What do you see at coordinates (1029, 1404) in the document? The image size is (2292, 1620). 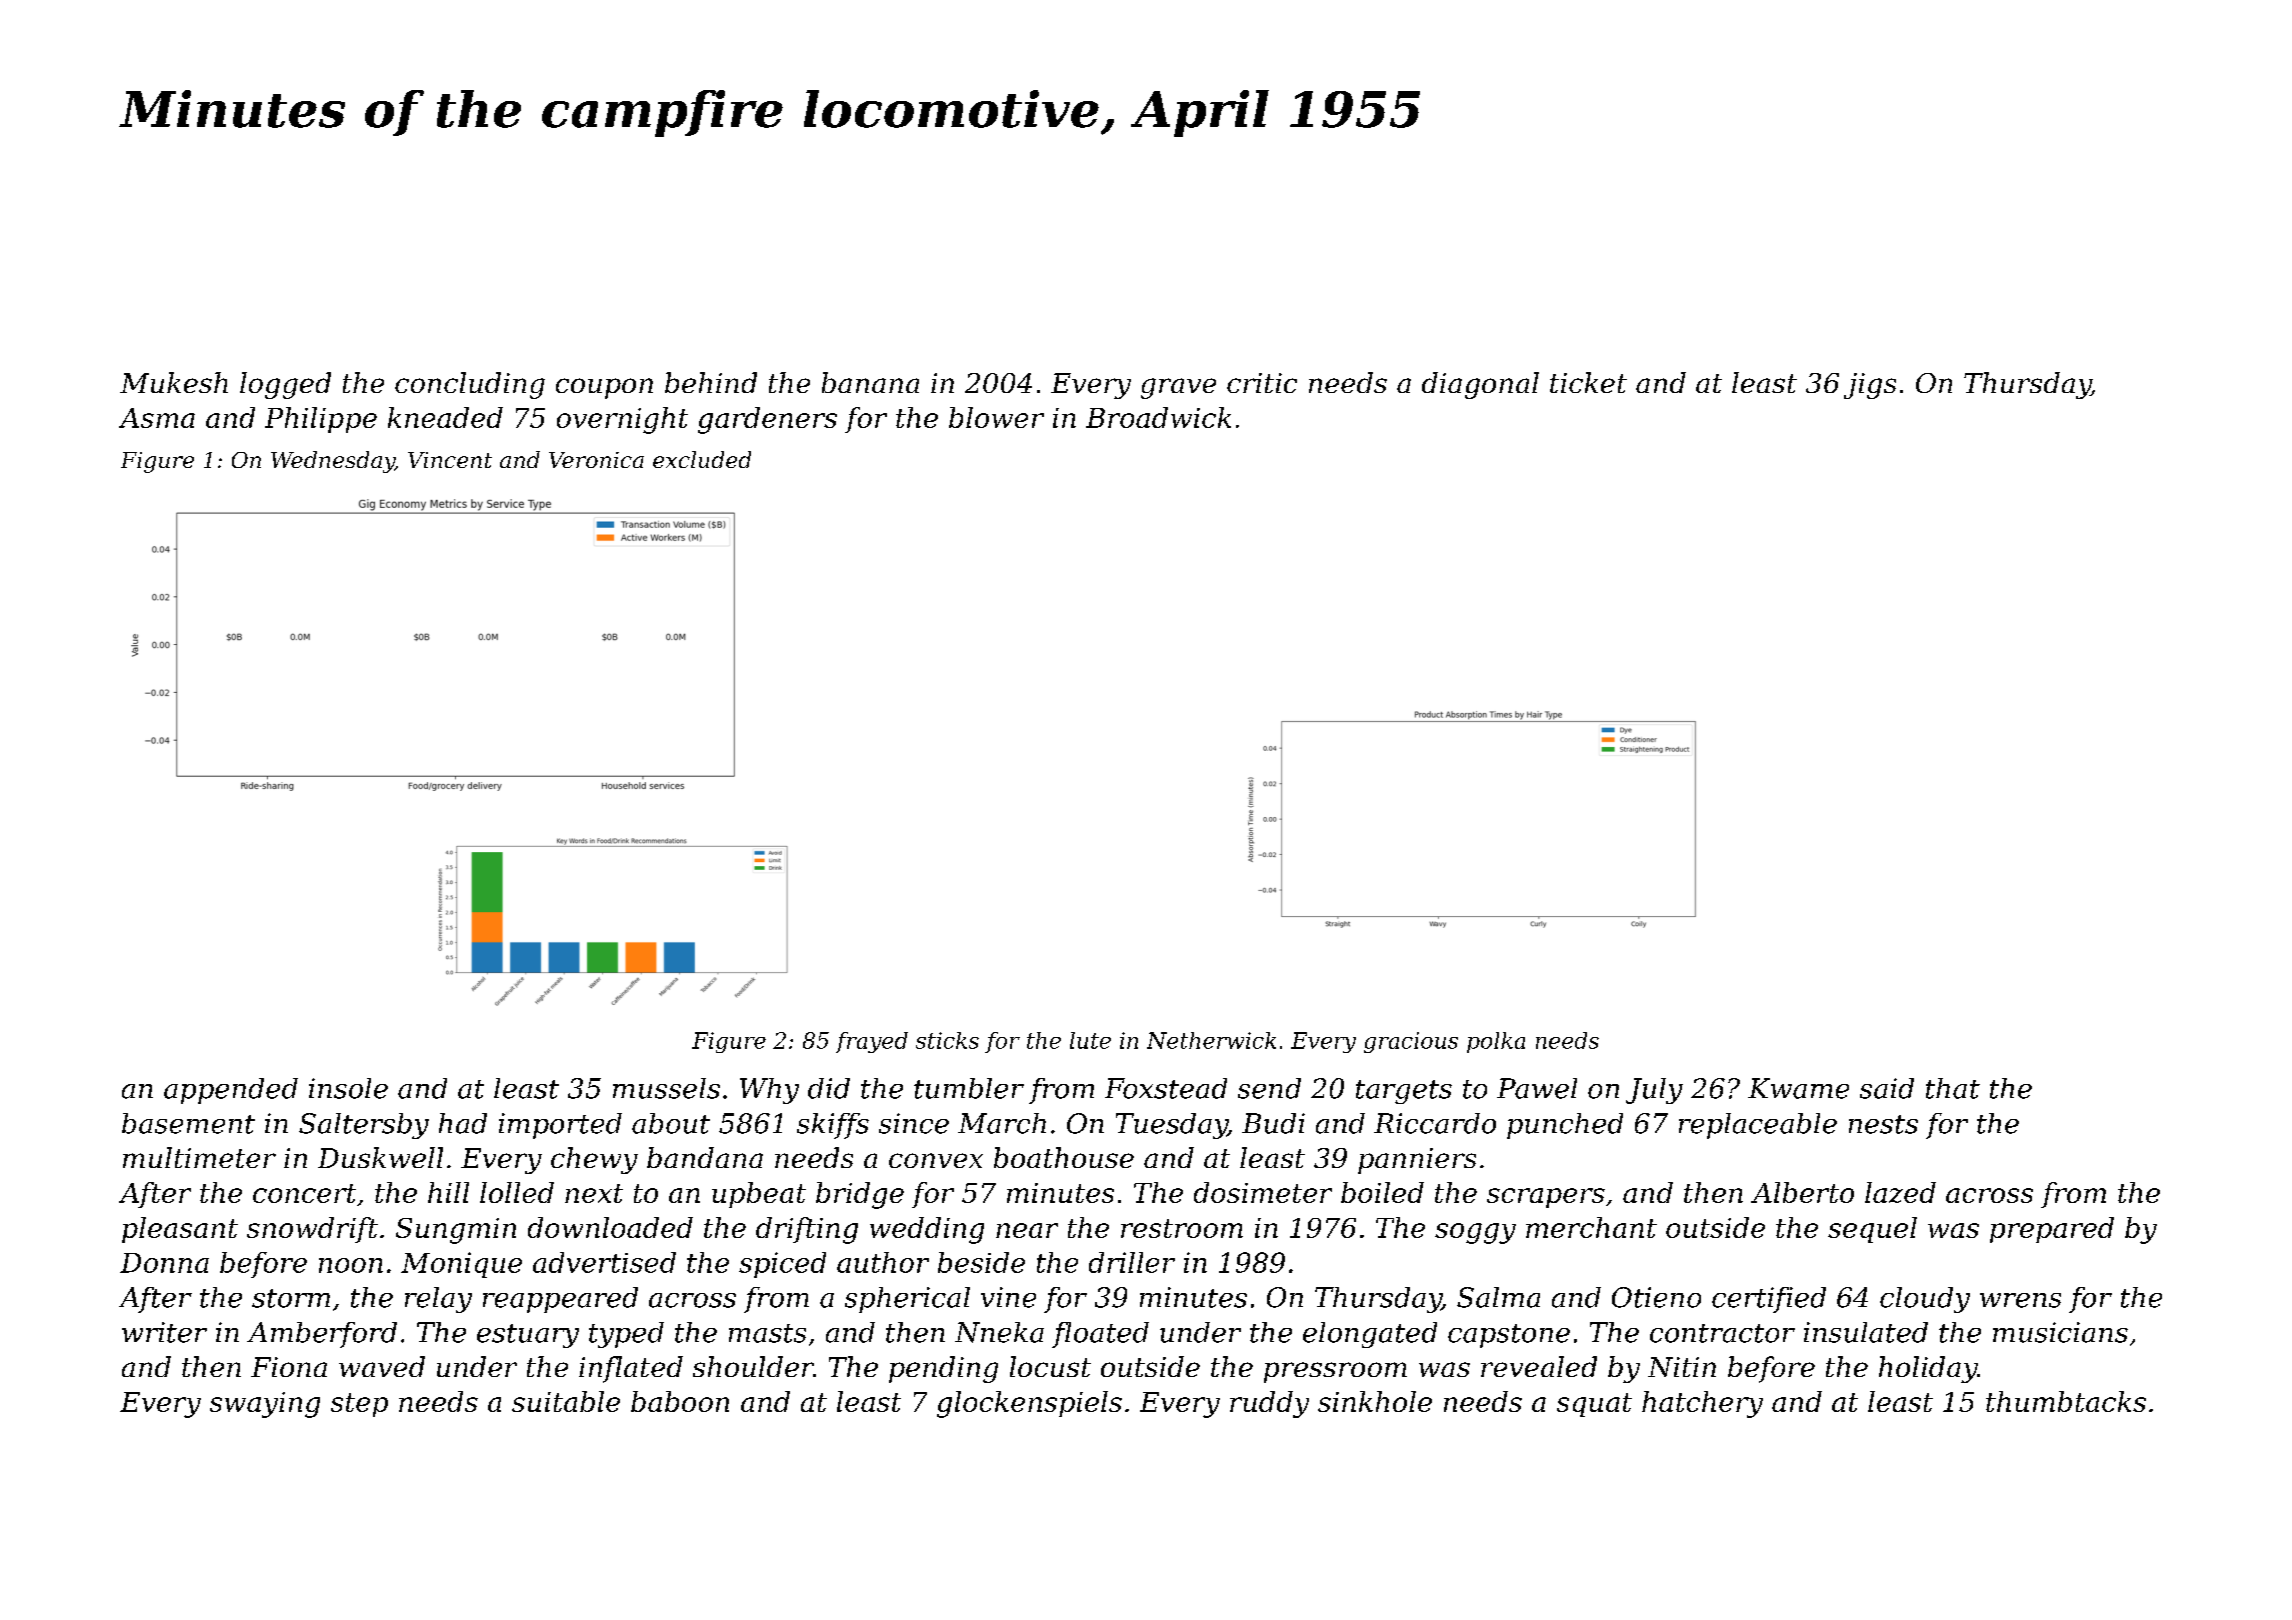 I see `glockenspiels` at bounding box center [1029, 1404].
